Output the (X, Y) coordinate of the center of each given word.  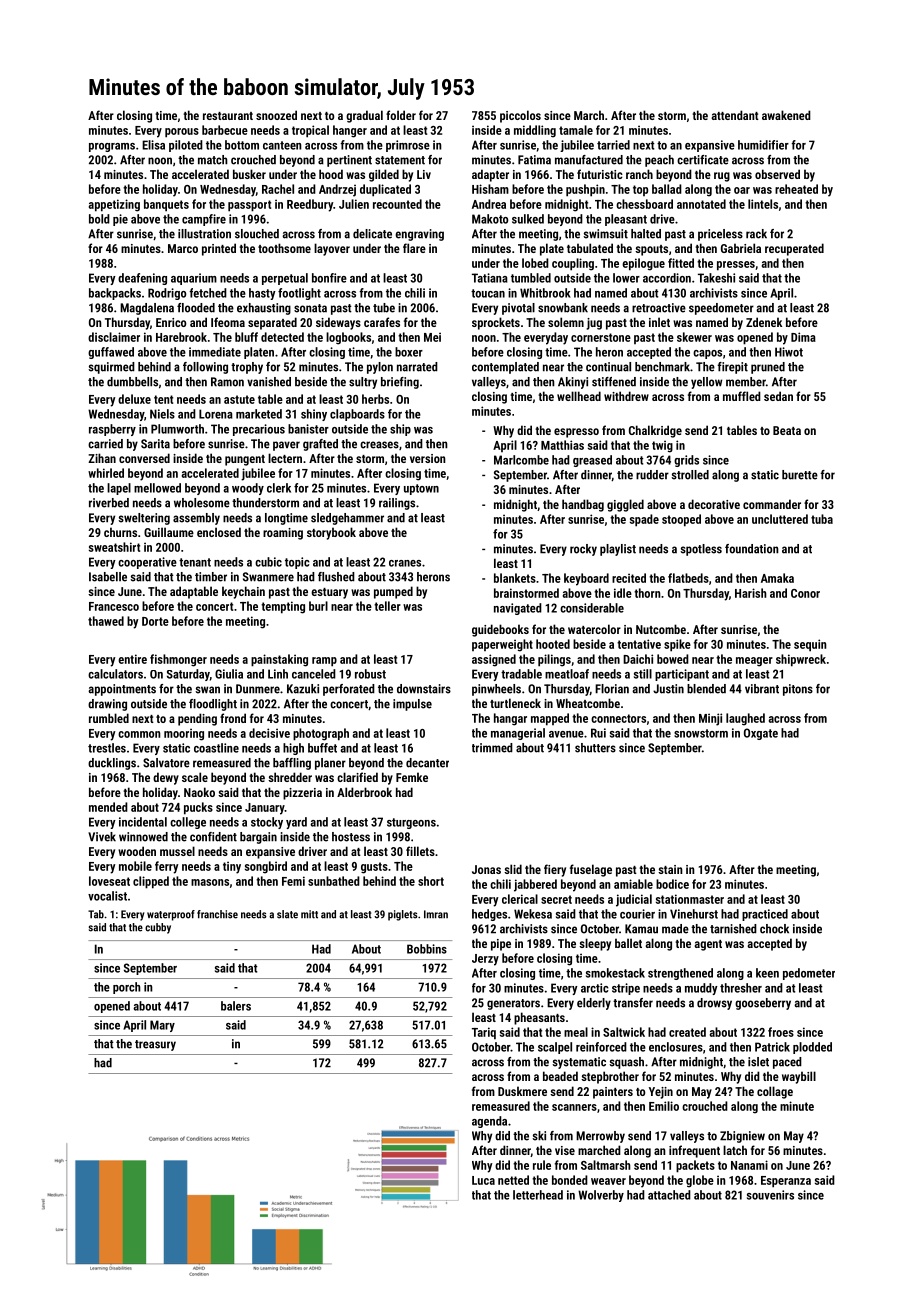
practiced (765, 915)
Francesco (114, 606)
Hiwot (789, 352)
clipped (151, 882)
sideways (338, 323)
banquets (166, 205)
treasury (155, 1045)
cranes (405, 563)
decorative (714, 504)
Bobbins (427, 949)
